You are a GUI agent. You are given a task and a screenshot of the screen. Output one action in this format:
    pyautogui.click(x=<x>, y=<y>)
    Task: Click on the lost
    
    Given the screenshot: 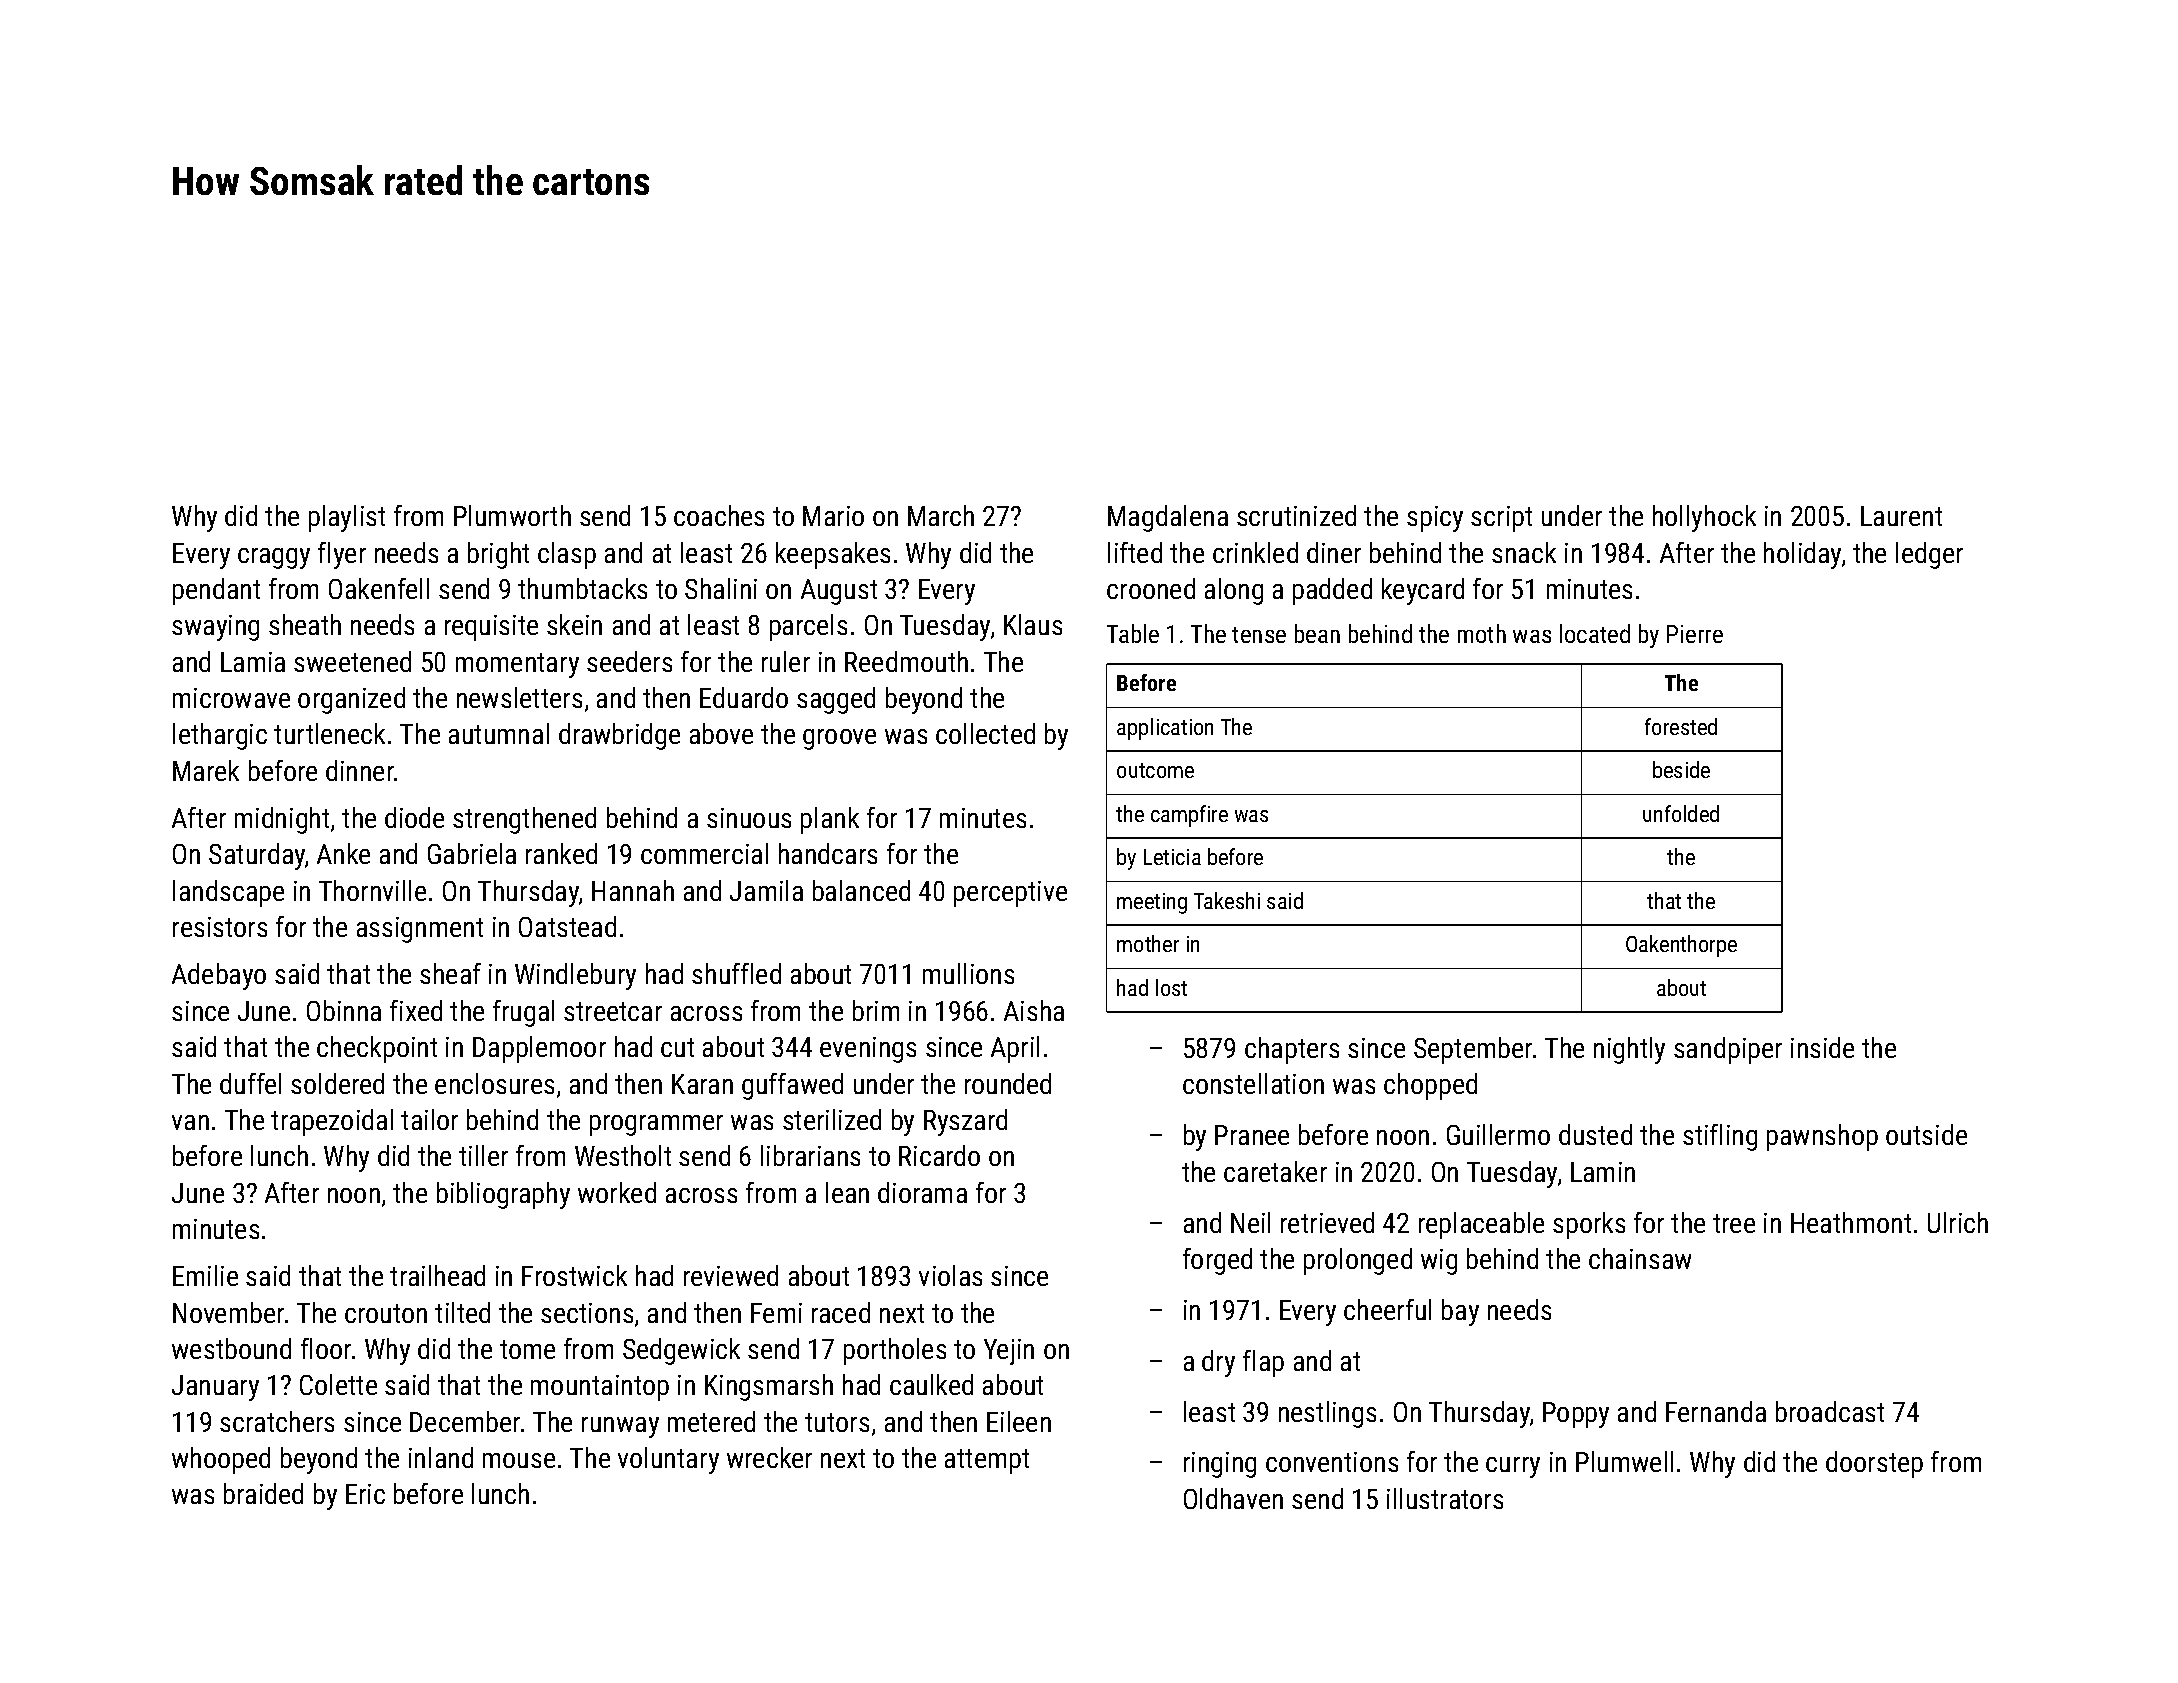 What is the action you would take?
    pyautogui.click(x=1171, y=987)
